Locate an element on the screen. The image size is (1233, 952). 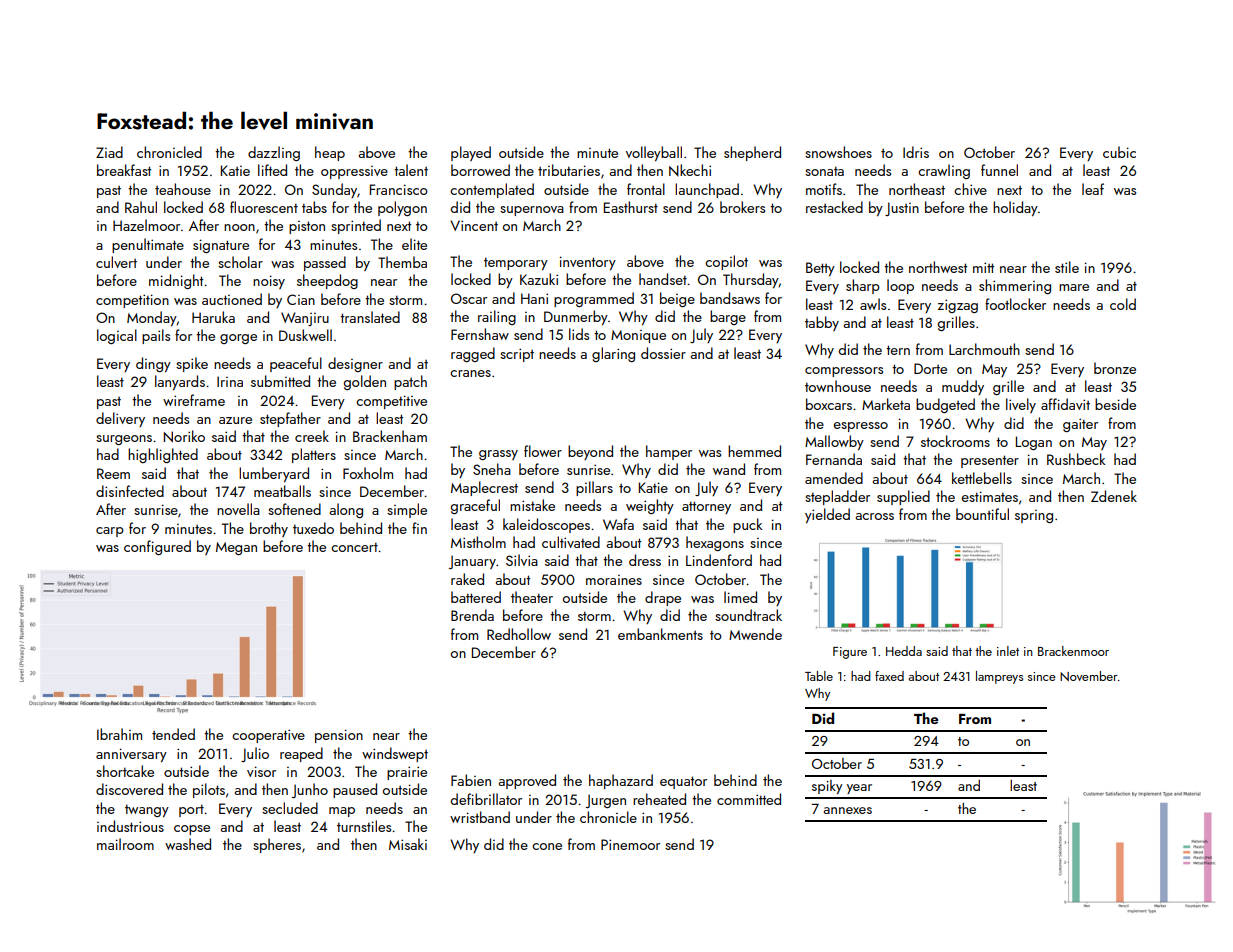
northwest is located at coordinates (938, 267).
